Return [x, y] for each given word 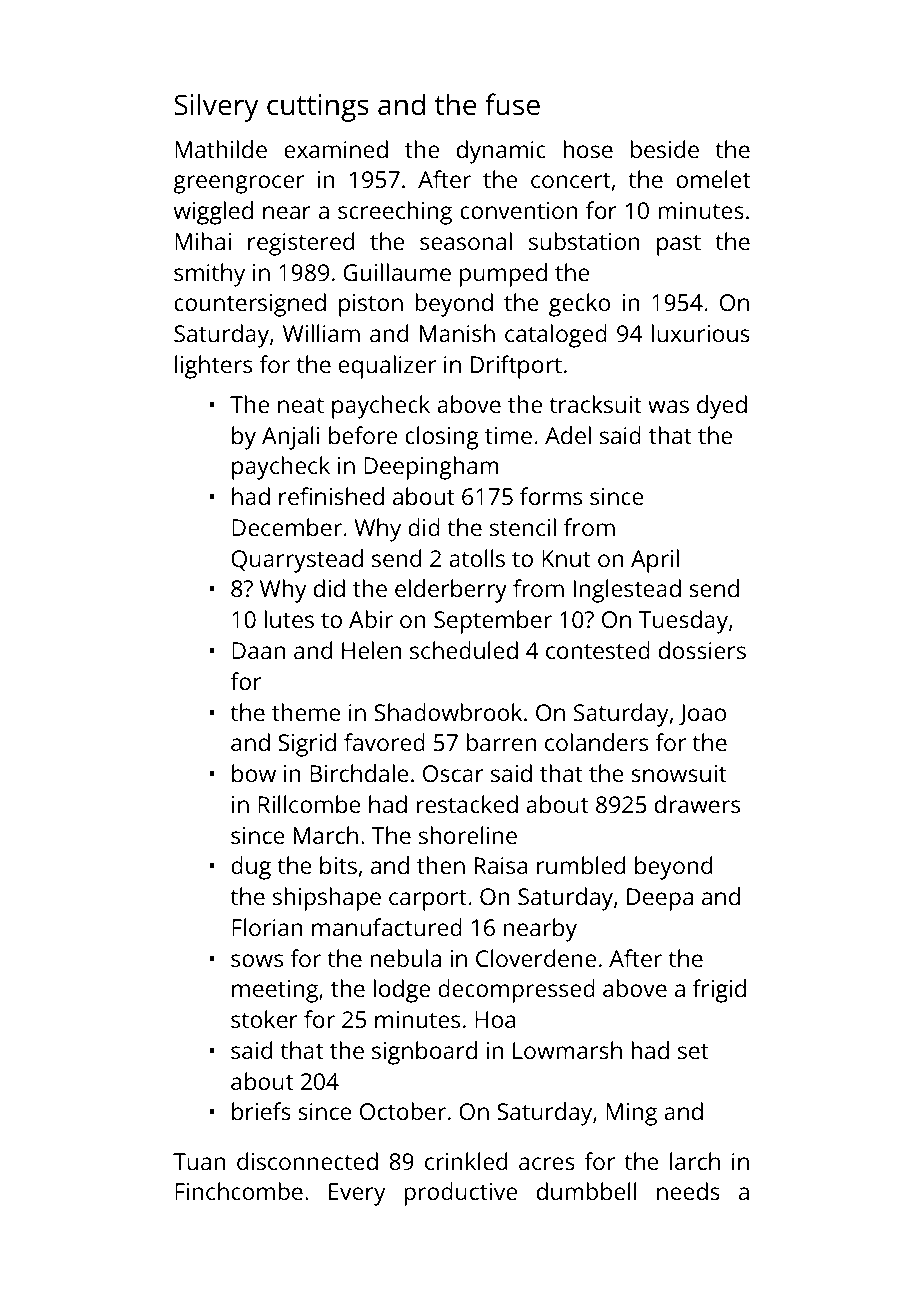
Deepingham [431, 468]
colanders [596, 742]
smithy [209, 275]
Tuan [199, 1161]
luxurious [701, 333]
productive [460, 1194]
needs [688, 1191]
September [493, 622]
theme [306, 712]
